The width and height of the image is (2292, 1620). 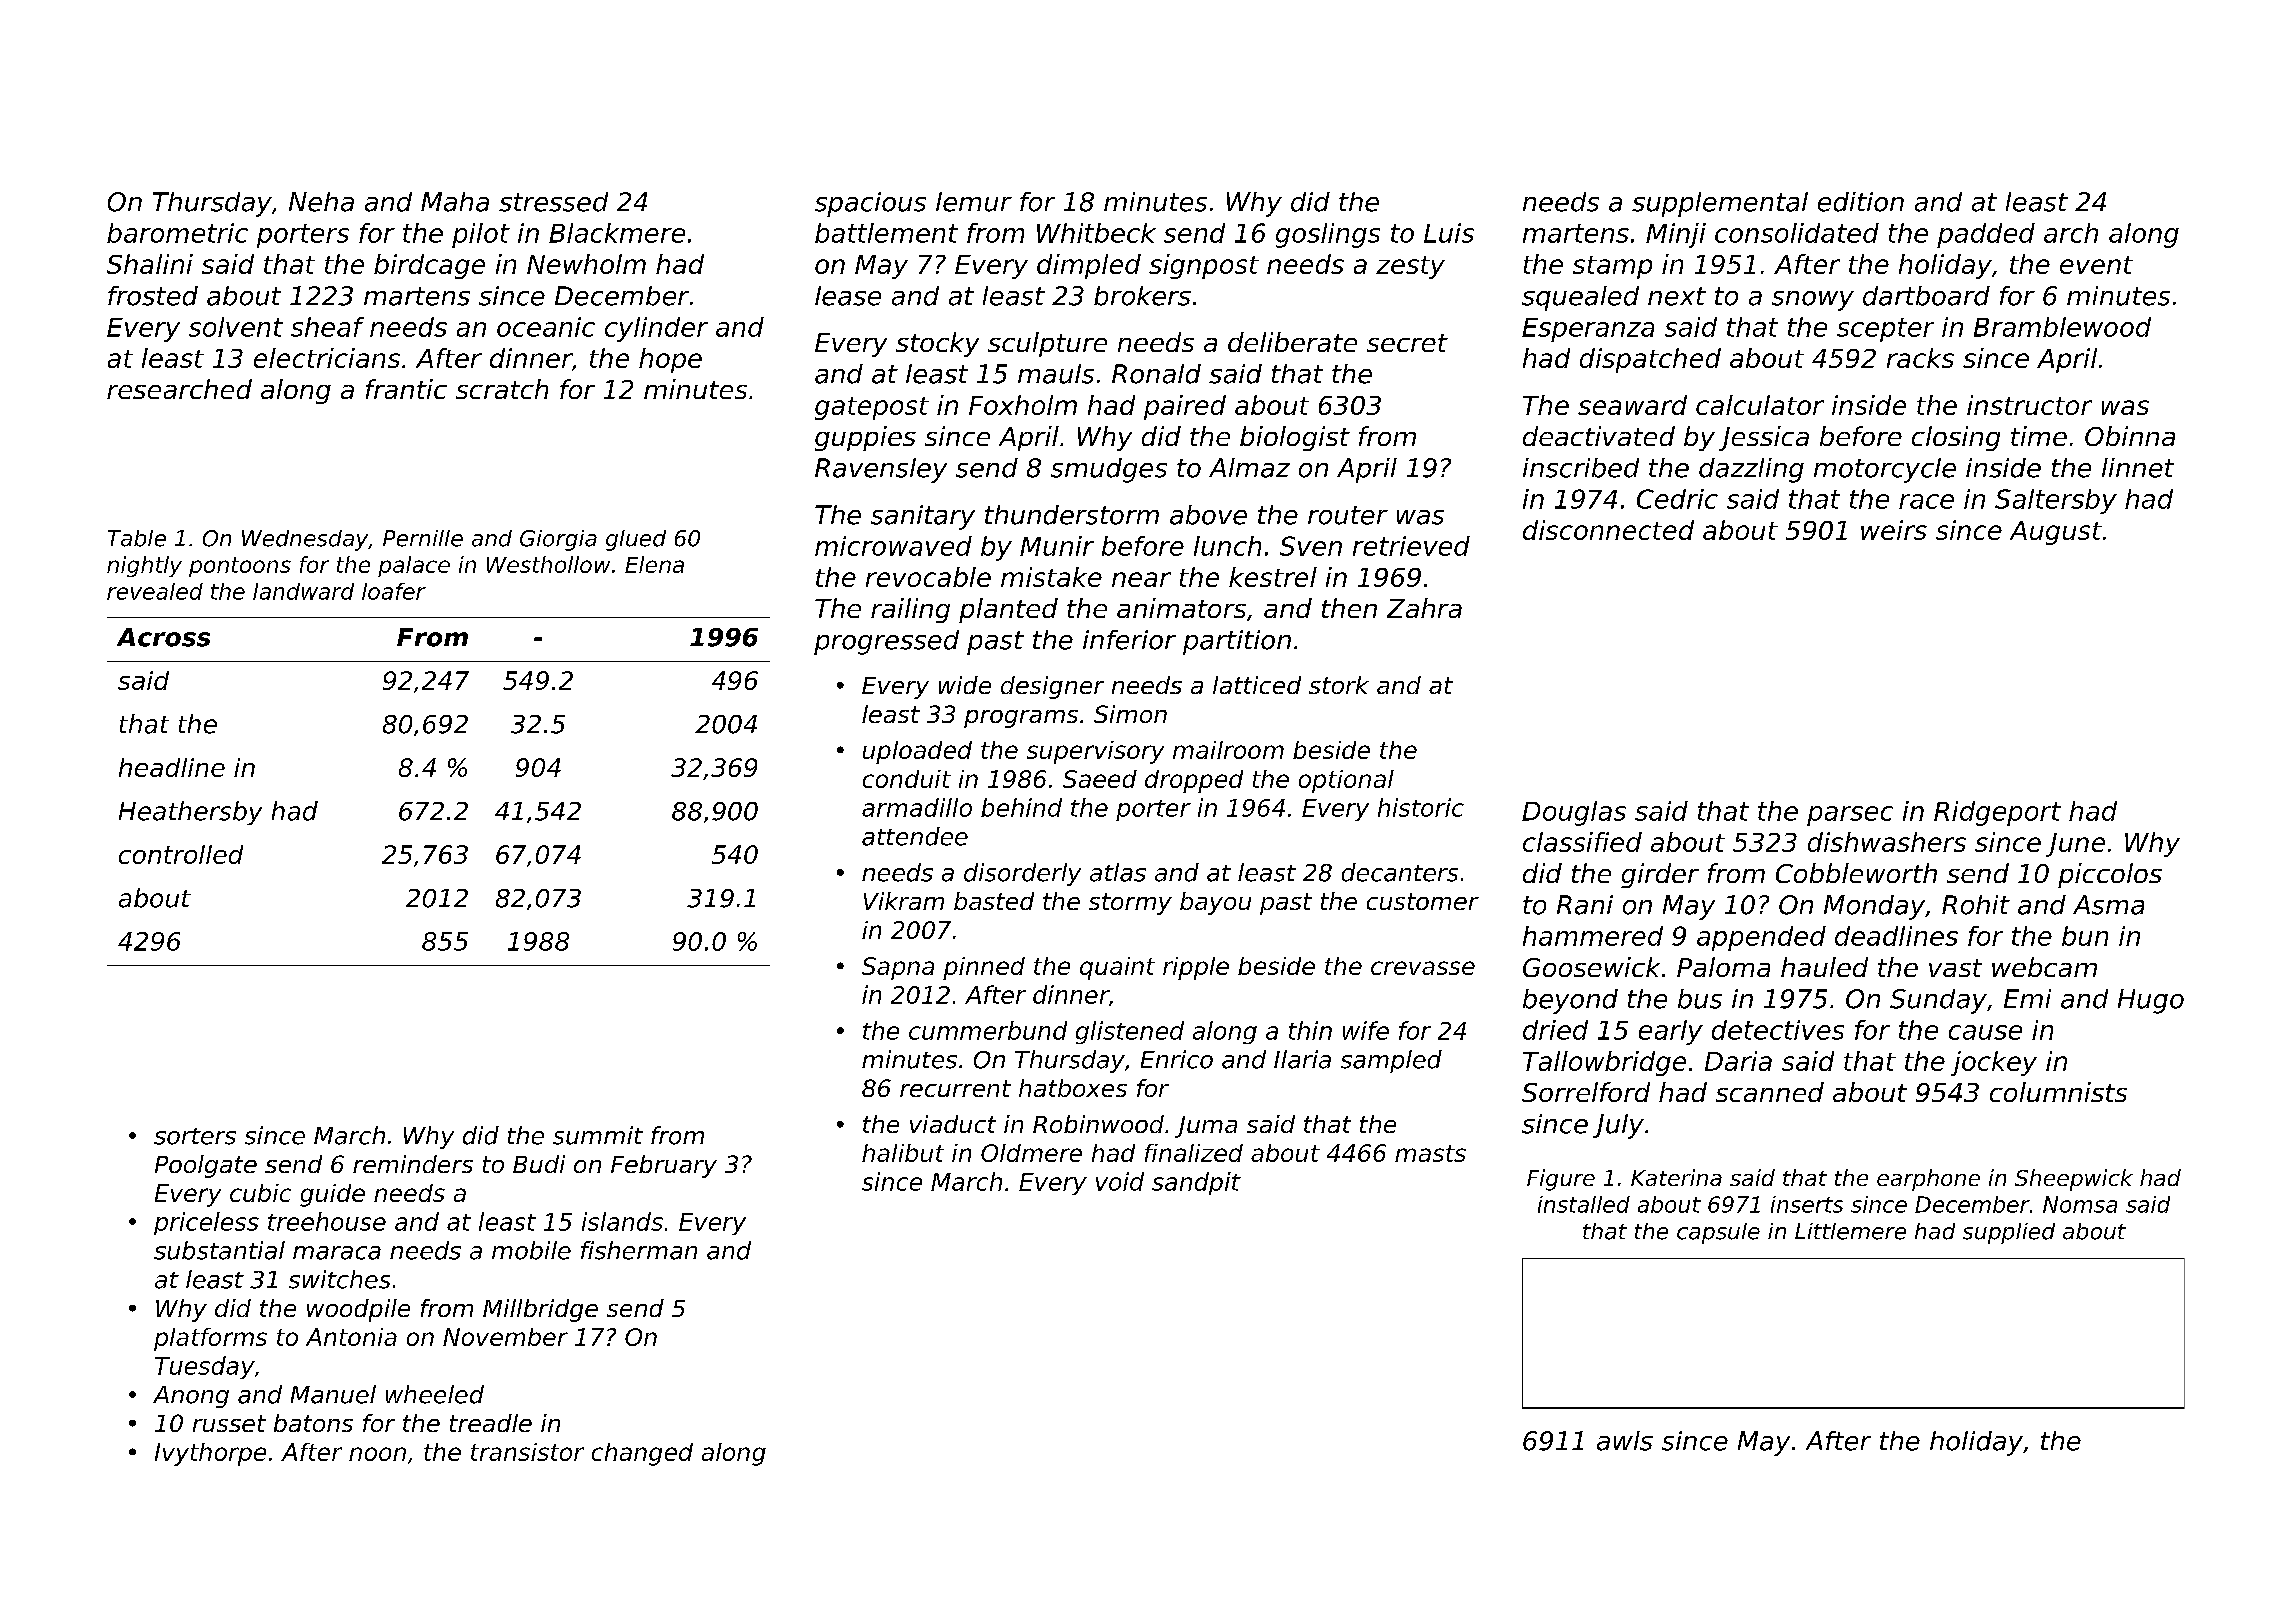 What do you see at coordinates (1204, 266) in the image?
I see `signpost` at bounding box center [1204, 266].
